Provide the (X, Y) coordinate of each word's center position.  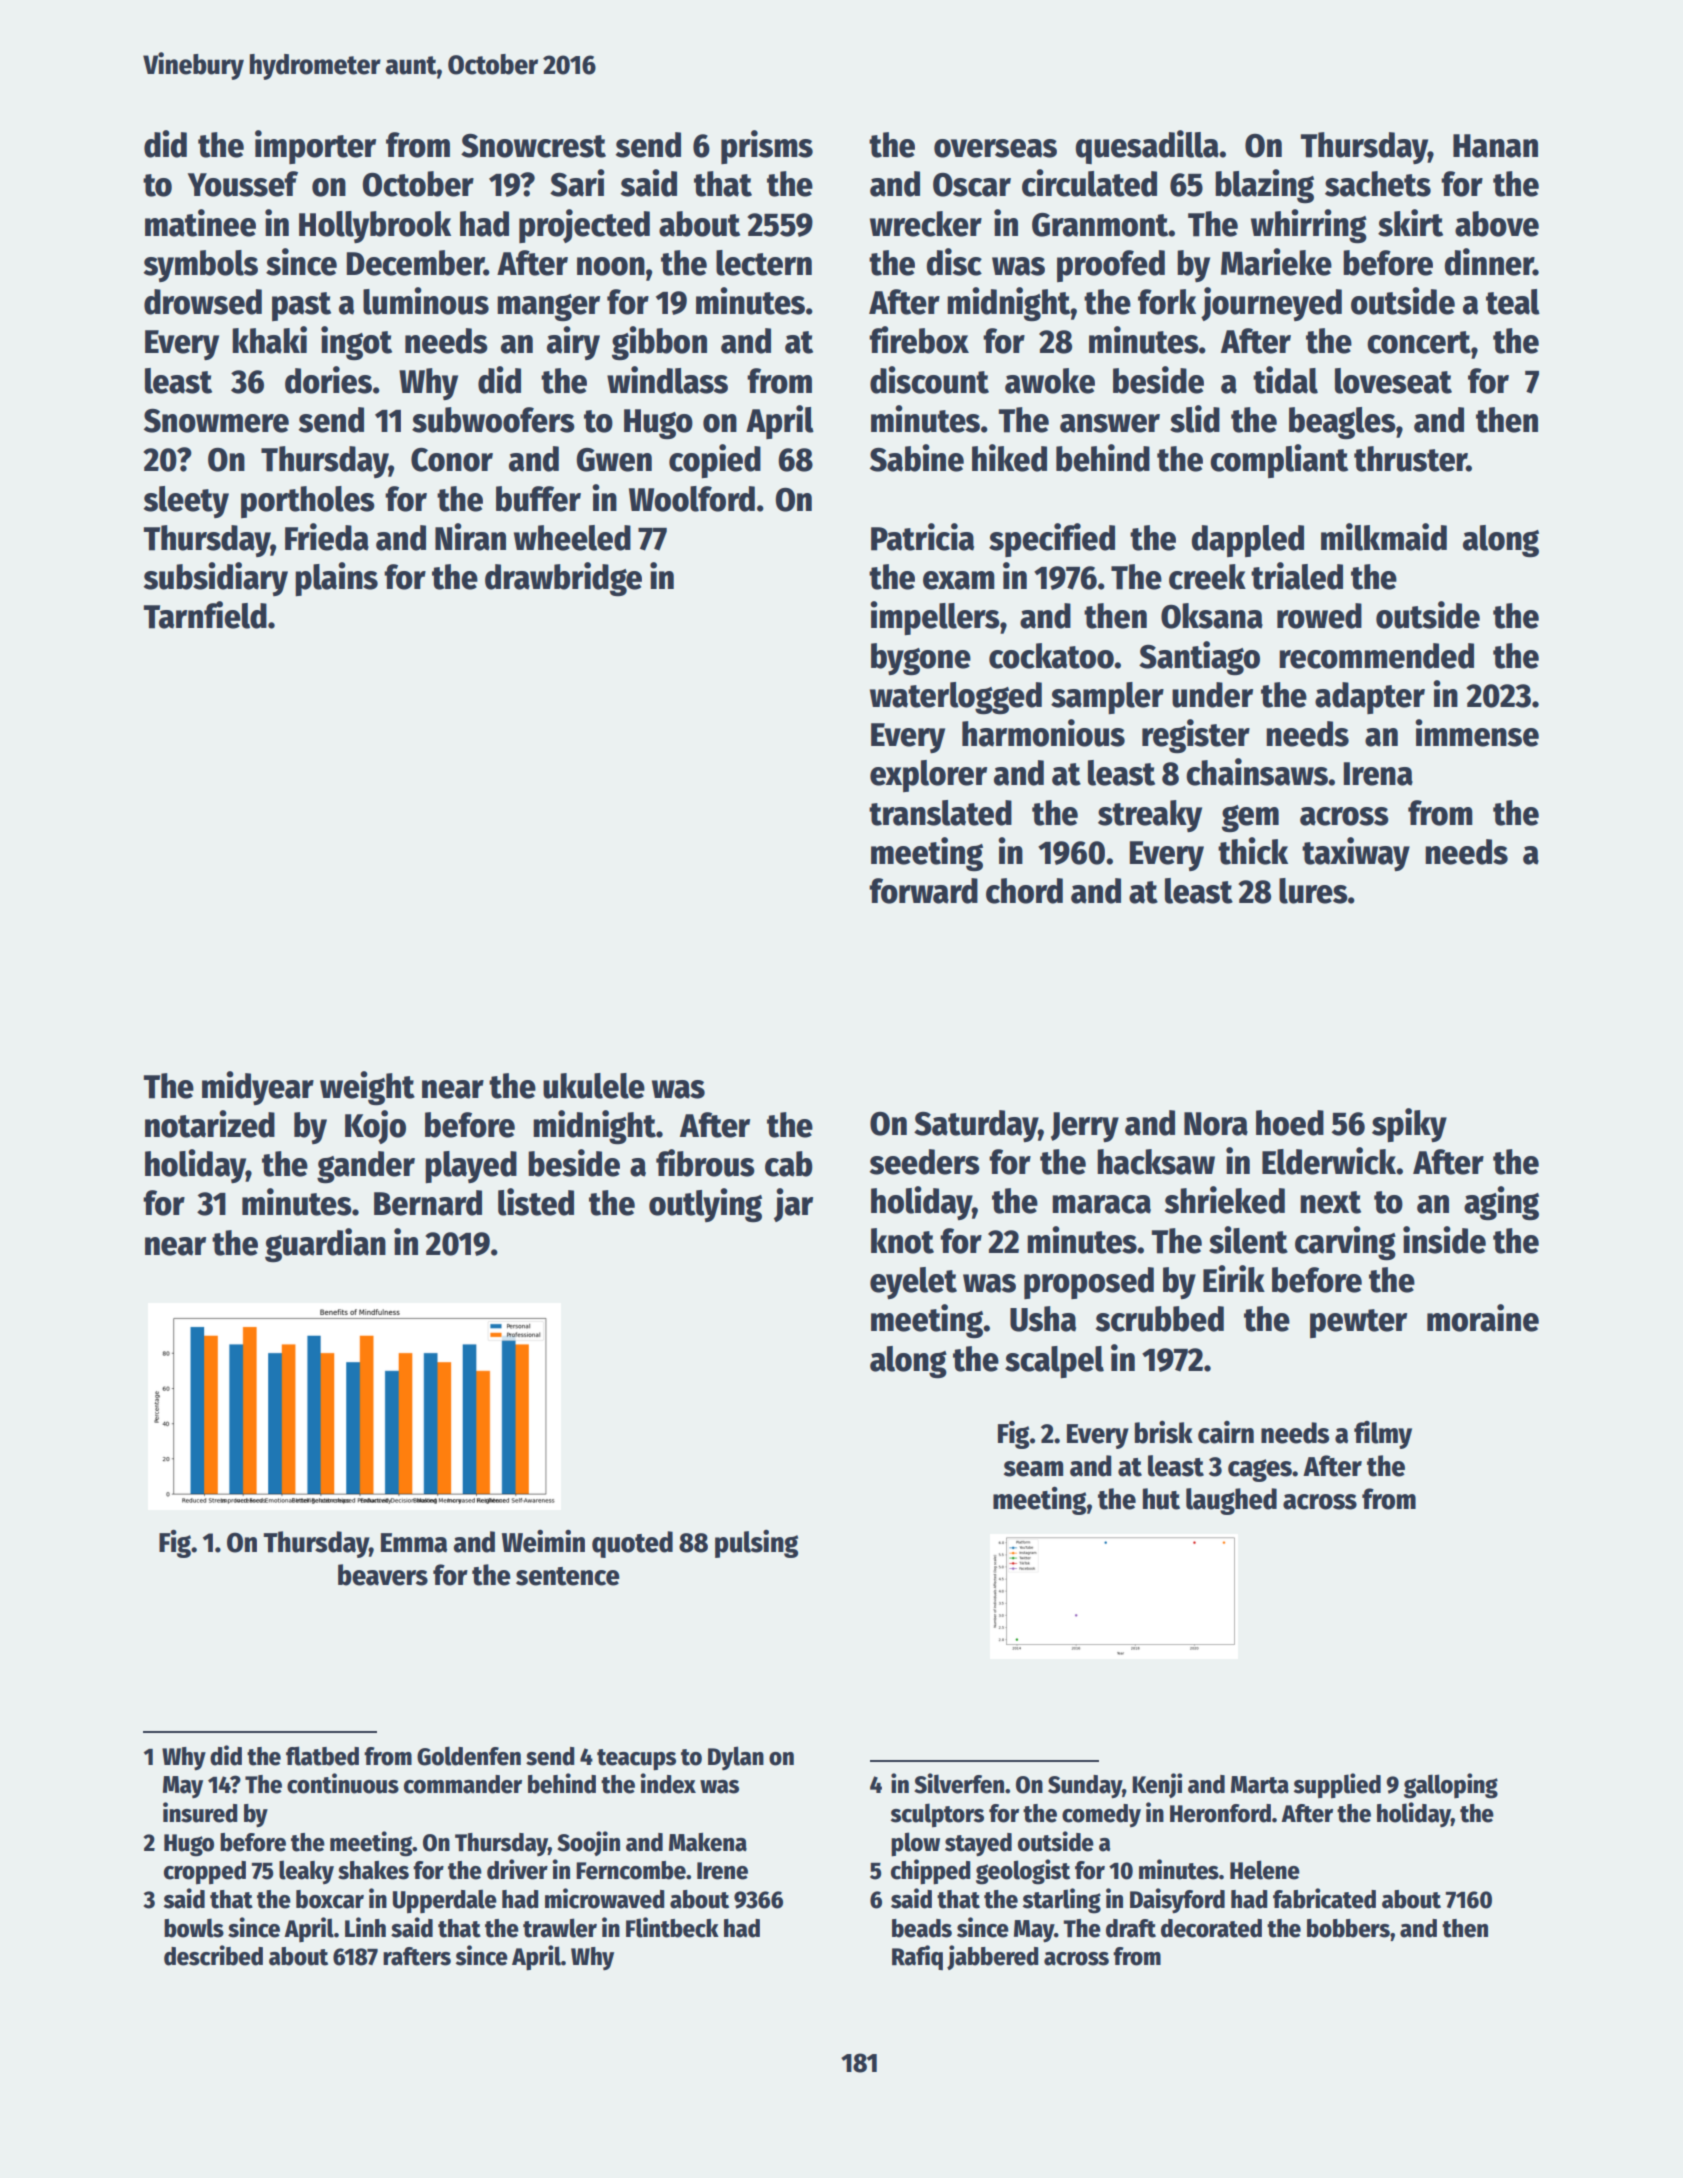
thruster (1410, 459)
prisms (767, 147)
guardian (325, 1245)
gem (1250, 818)
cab (789, 1164)
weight (367, 1088)
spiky (1409, 1125)
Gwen (614, 460)
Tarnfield (205, 615)
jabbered (993, 1957)
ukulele (594, 1086)
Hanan (1495, 146)
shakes (373, 1870)
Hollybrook (375, 227)
